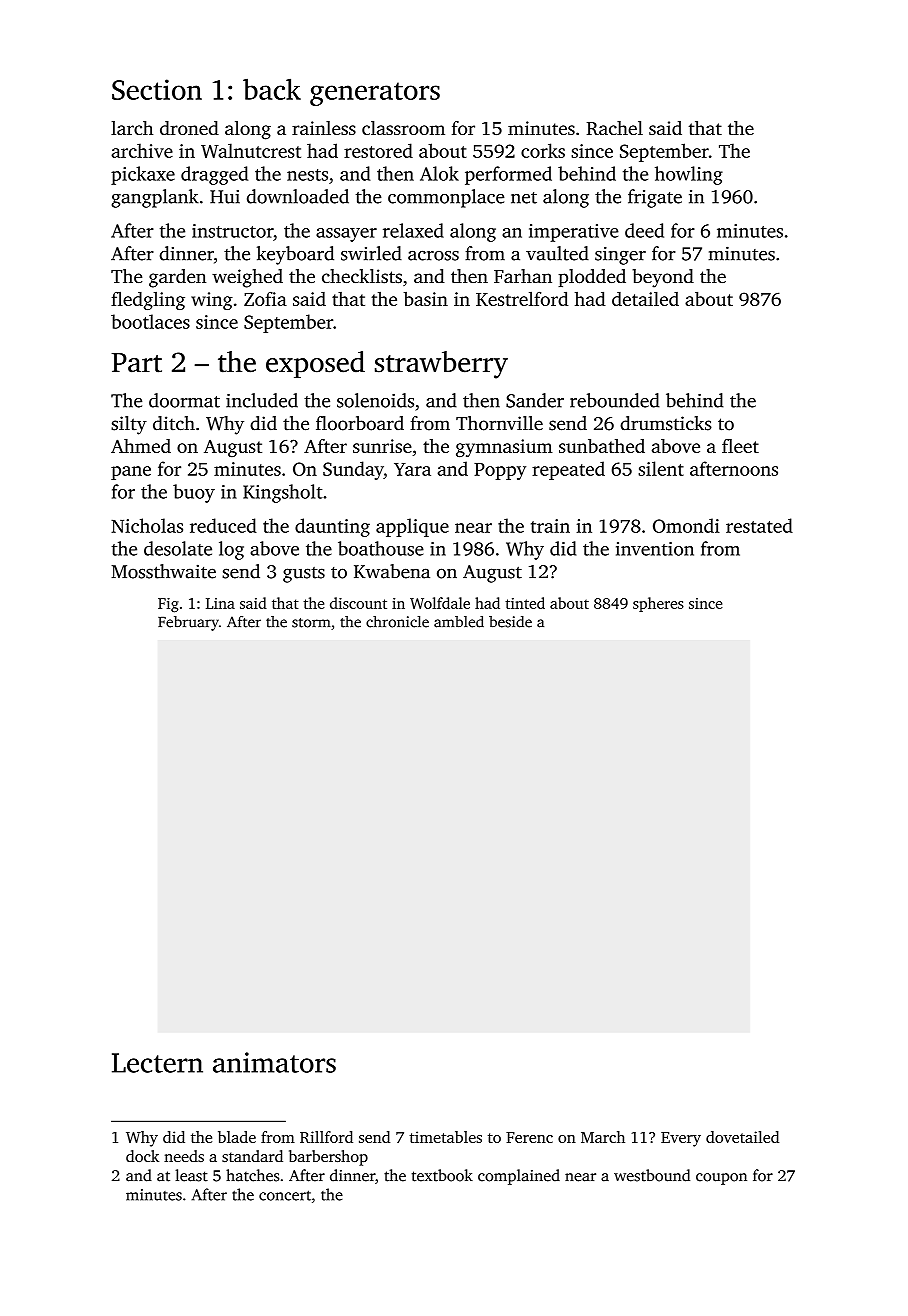 This image has height=1316, width=908. What do you see at coordinates (188, 623) in the image?
I see `February` at bounding box center [188, 623].
